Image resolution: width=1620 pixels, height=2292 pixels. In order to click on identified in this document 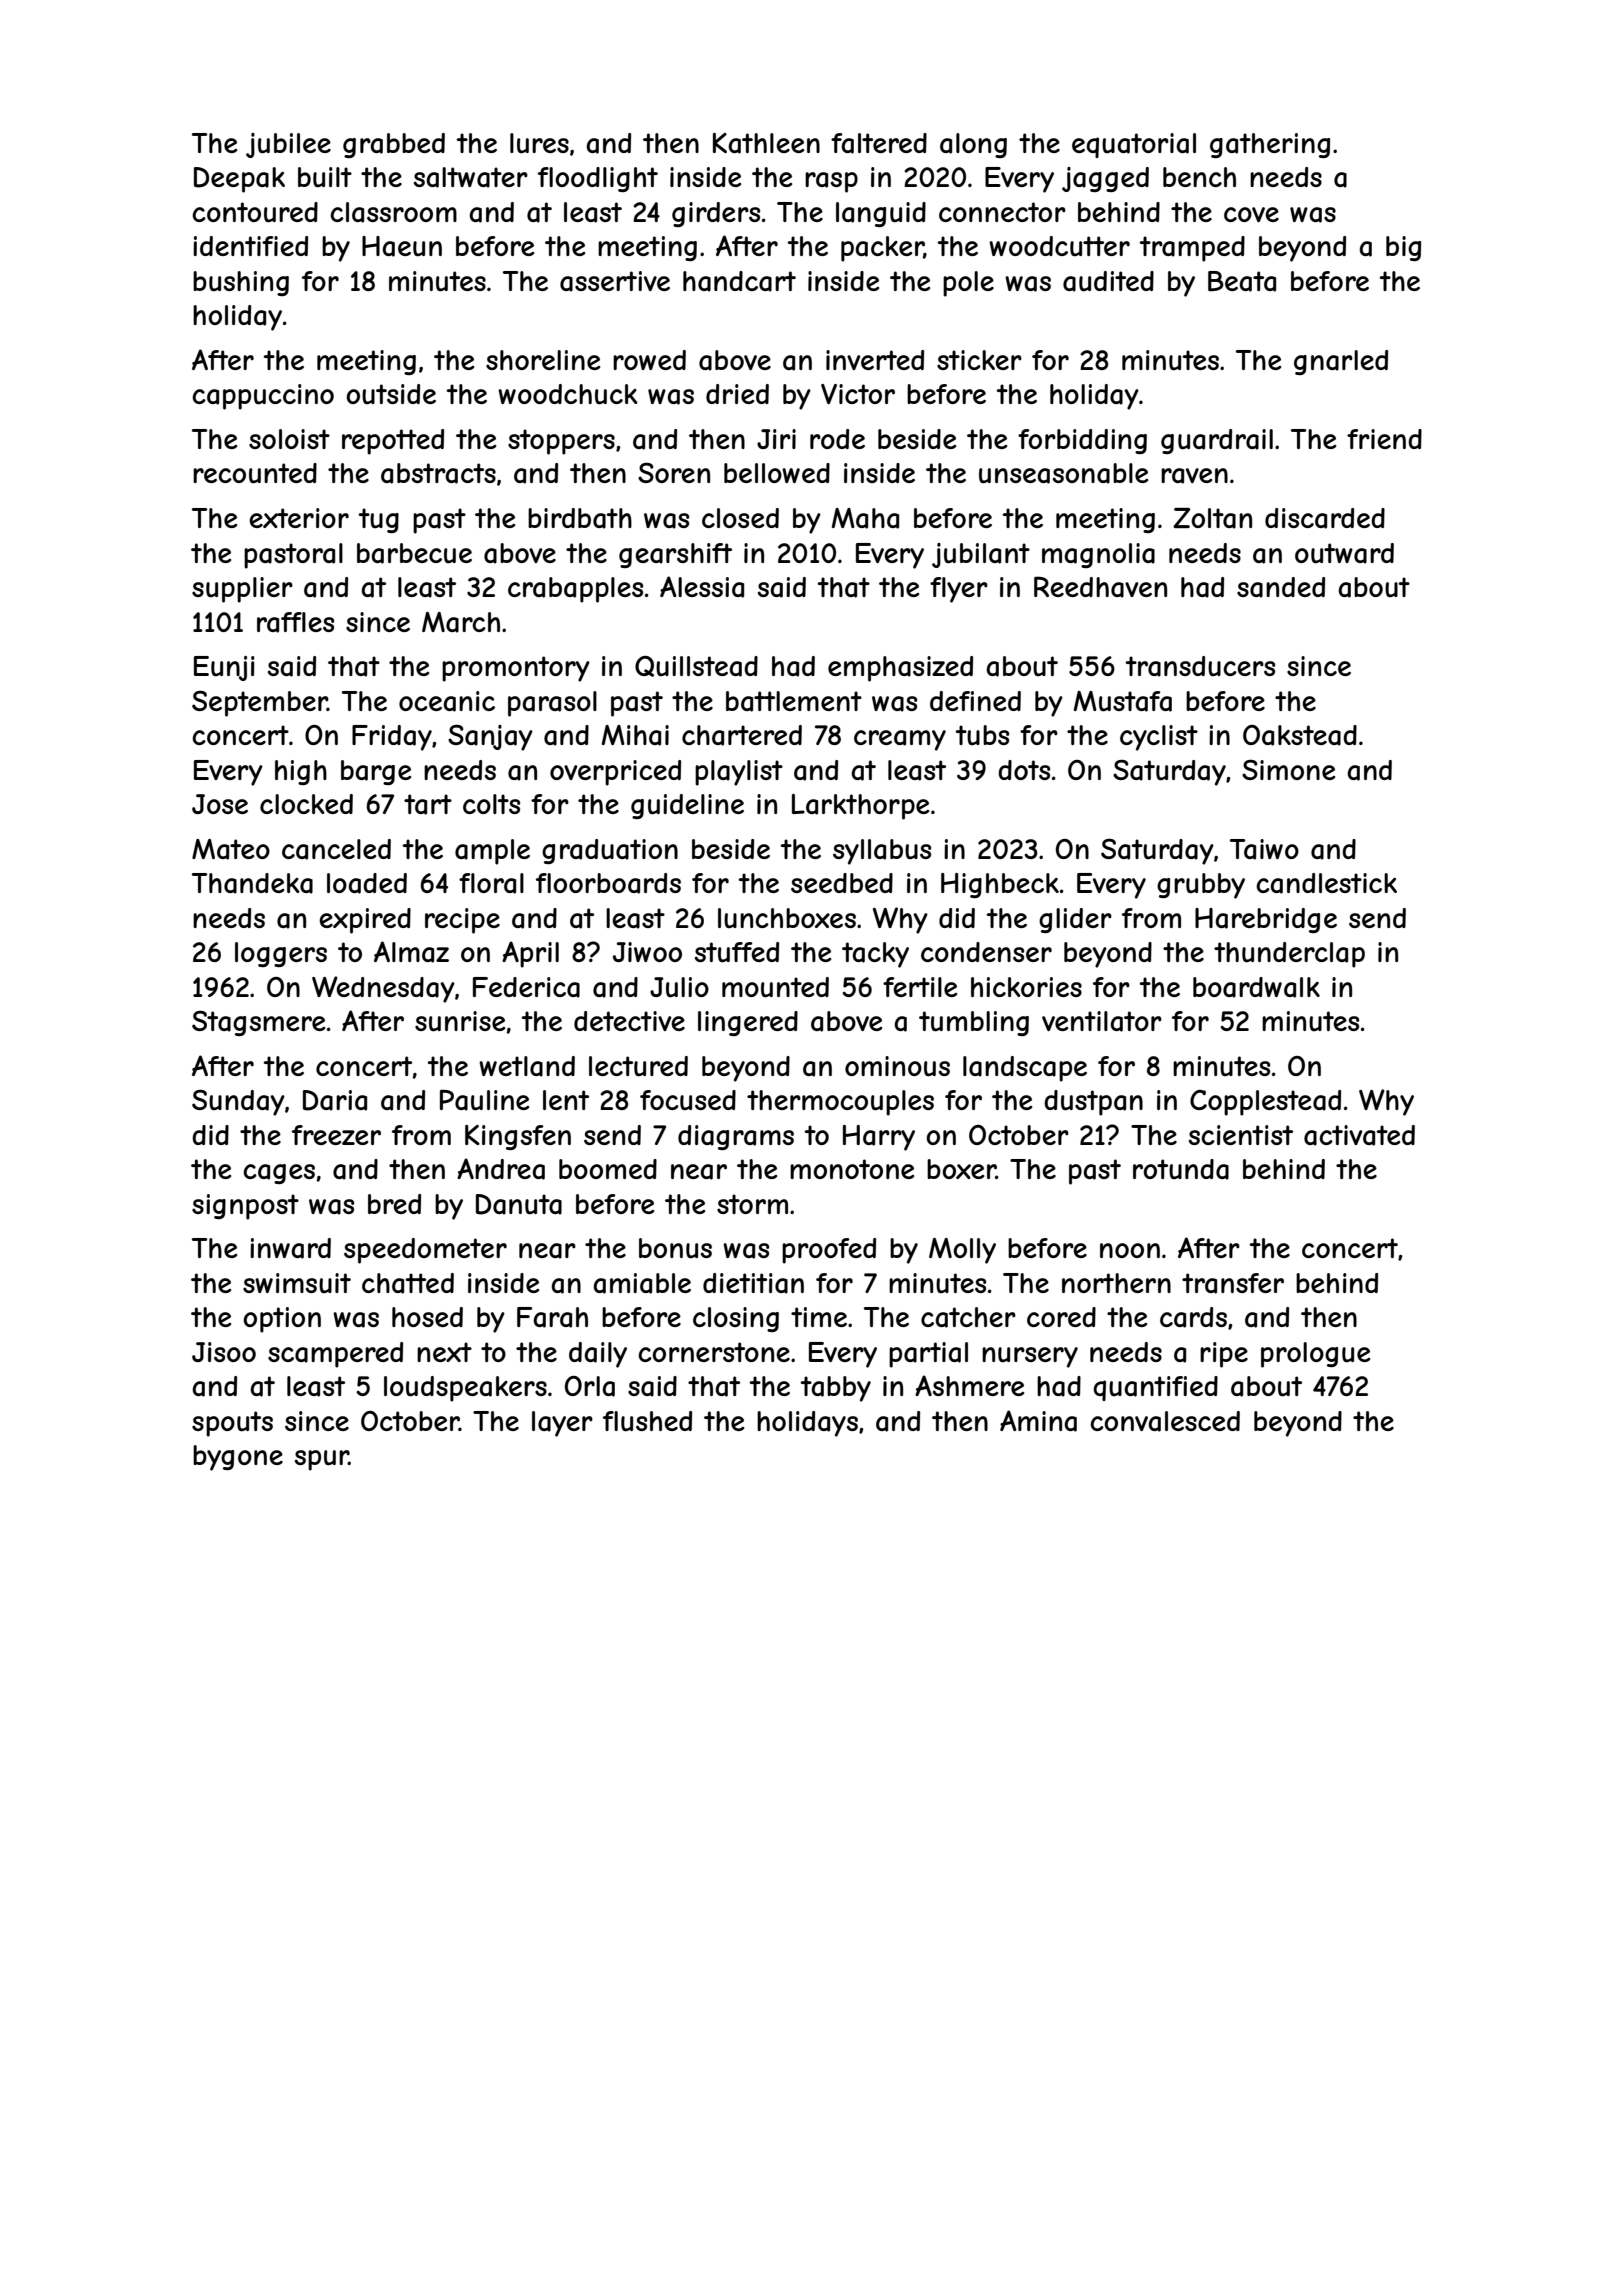, I will do `click(250, 246)`.
